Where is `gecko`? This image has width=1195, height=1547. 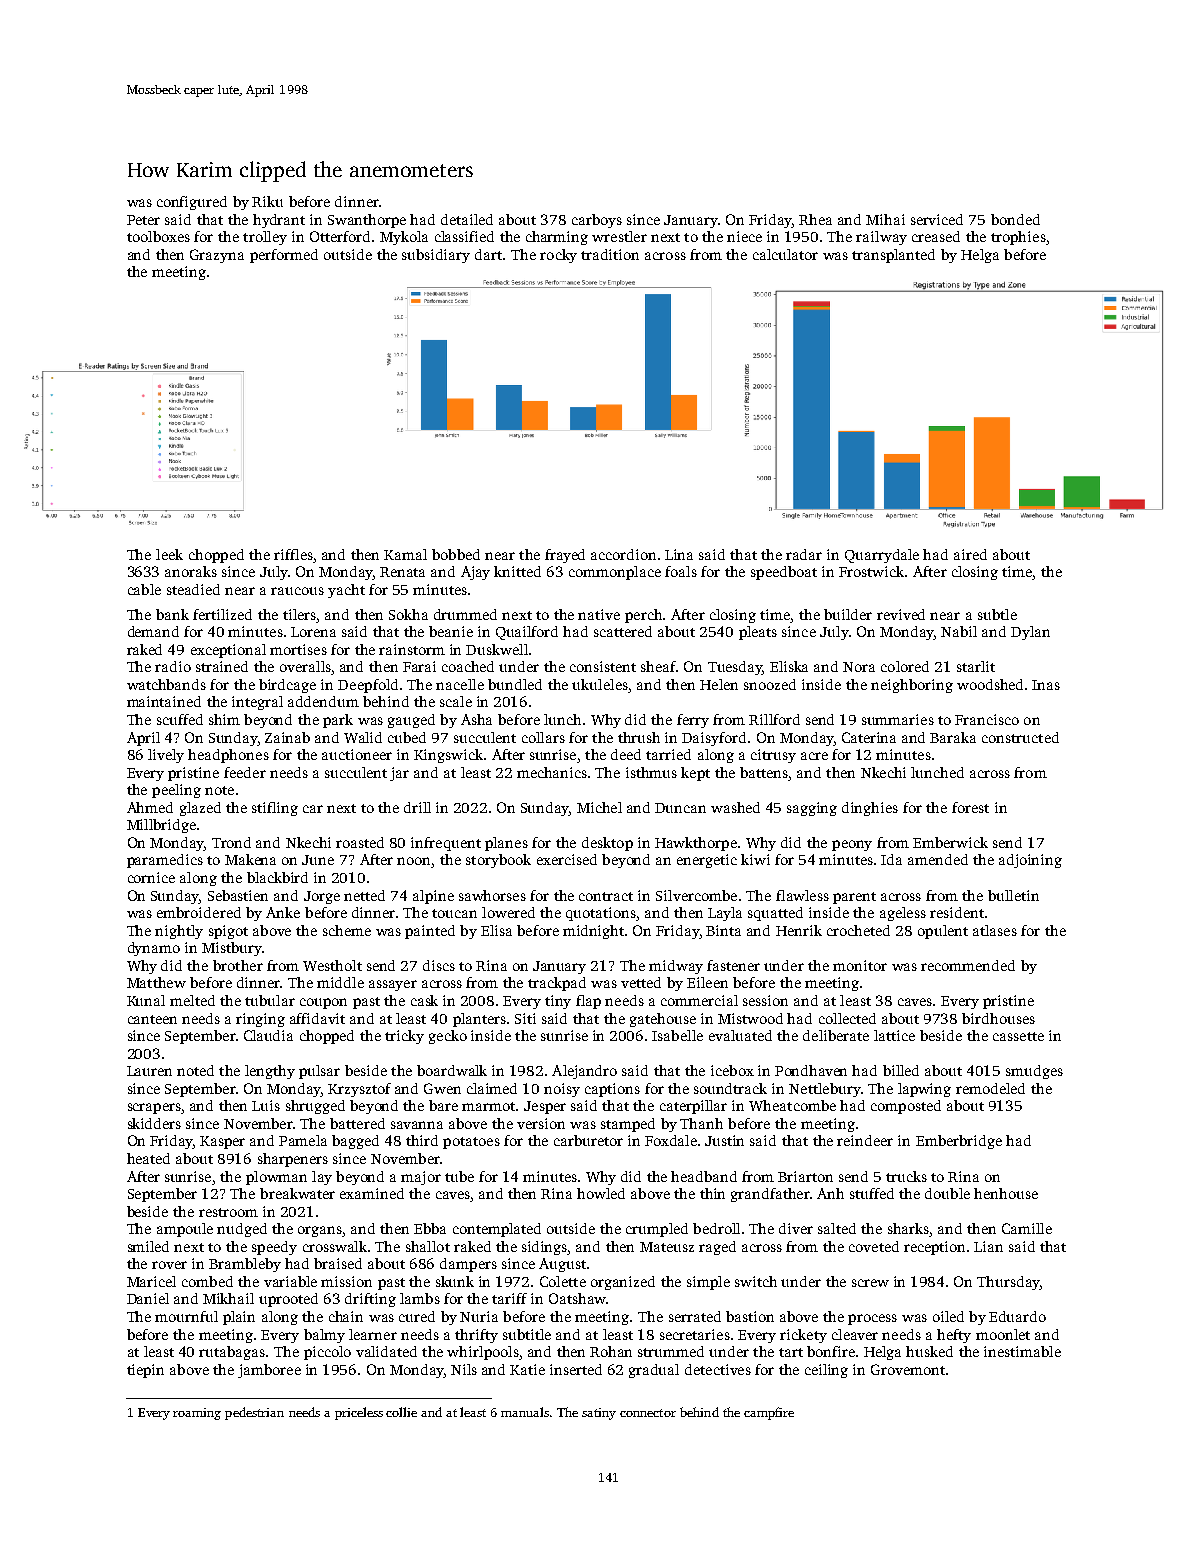
gecko is located at coordinates (448, 1037).
